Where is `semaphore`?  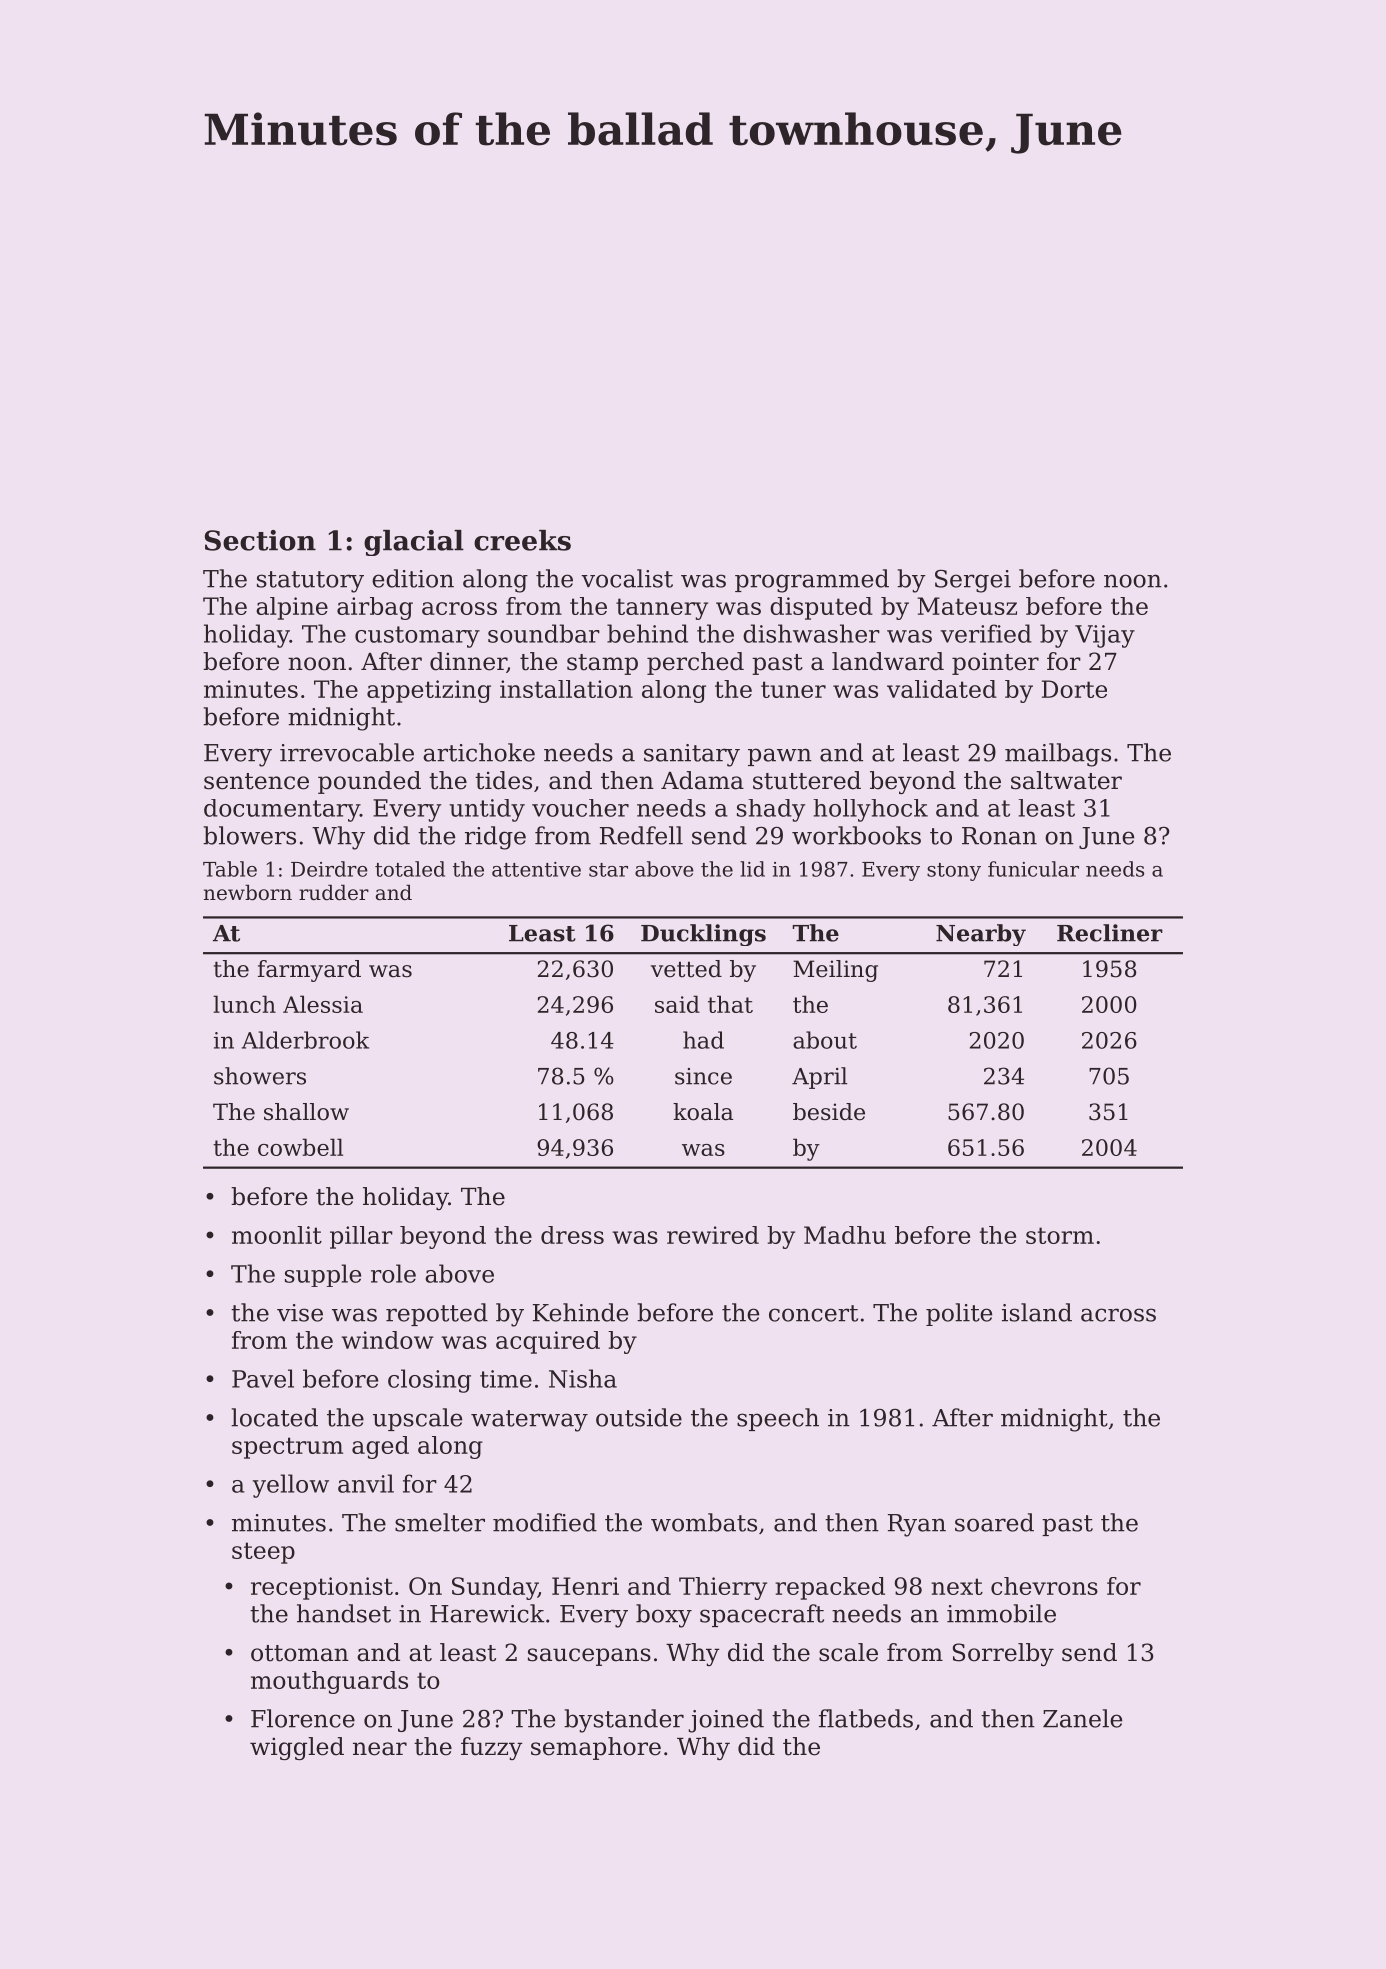 semaphore is located at coordinates (596, 1748).
